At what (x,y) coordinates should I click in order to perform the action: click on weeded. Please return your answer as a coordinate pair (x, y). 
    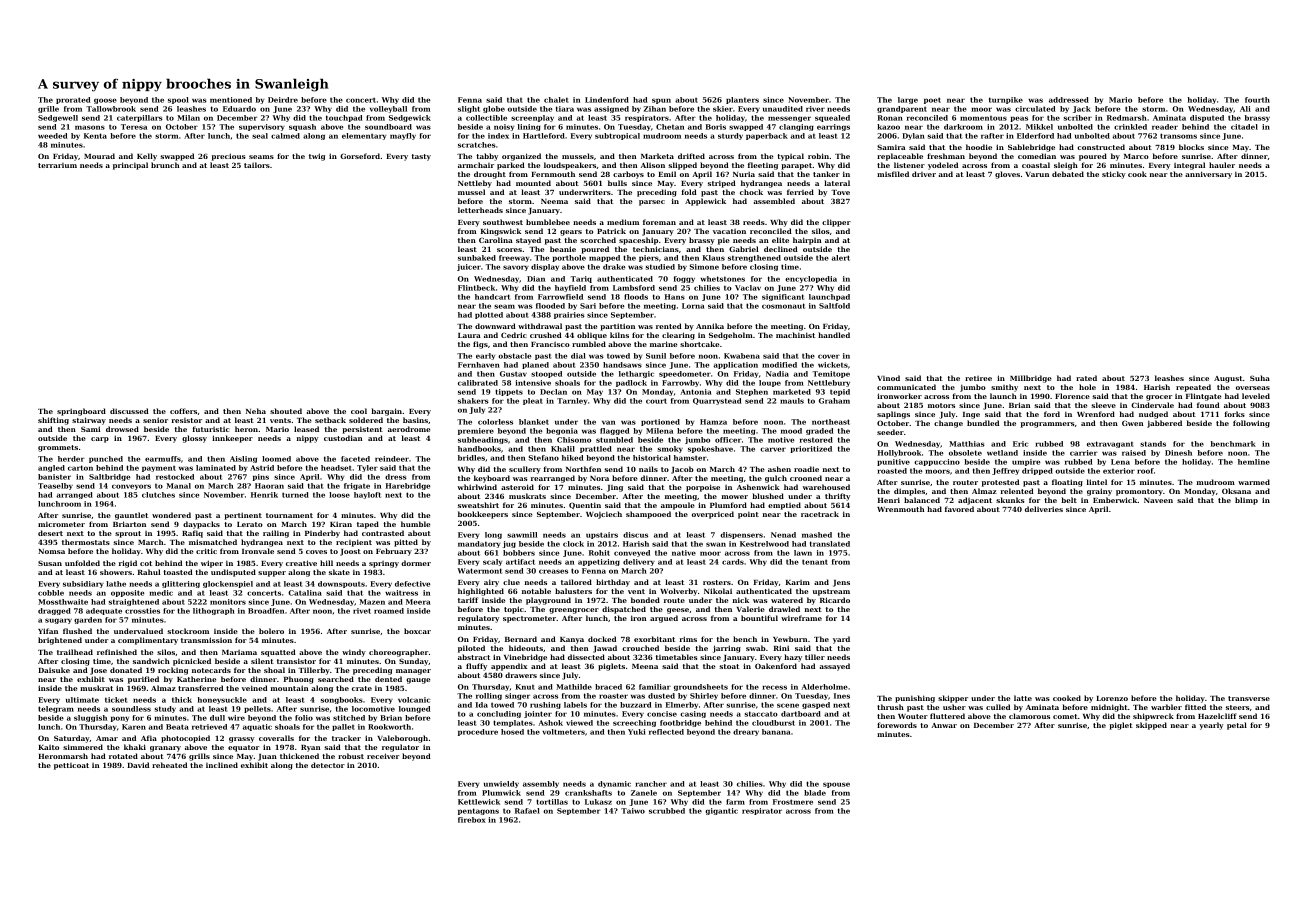
    Looking at the image, I should click on (52, 136).
